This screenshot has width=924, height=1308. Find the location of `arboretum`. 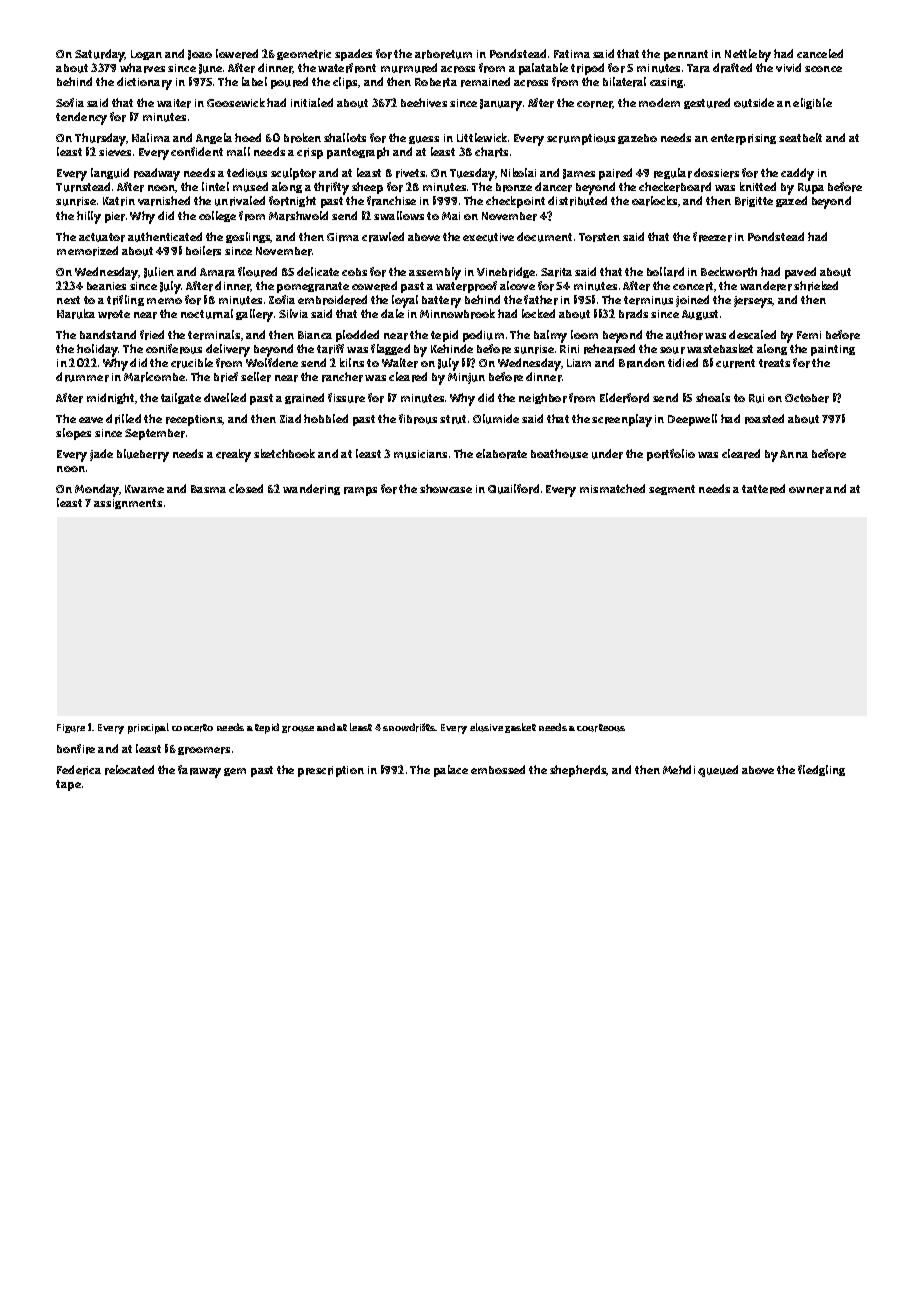

arboretum is located at coordinates (443, 54).
